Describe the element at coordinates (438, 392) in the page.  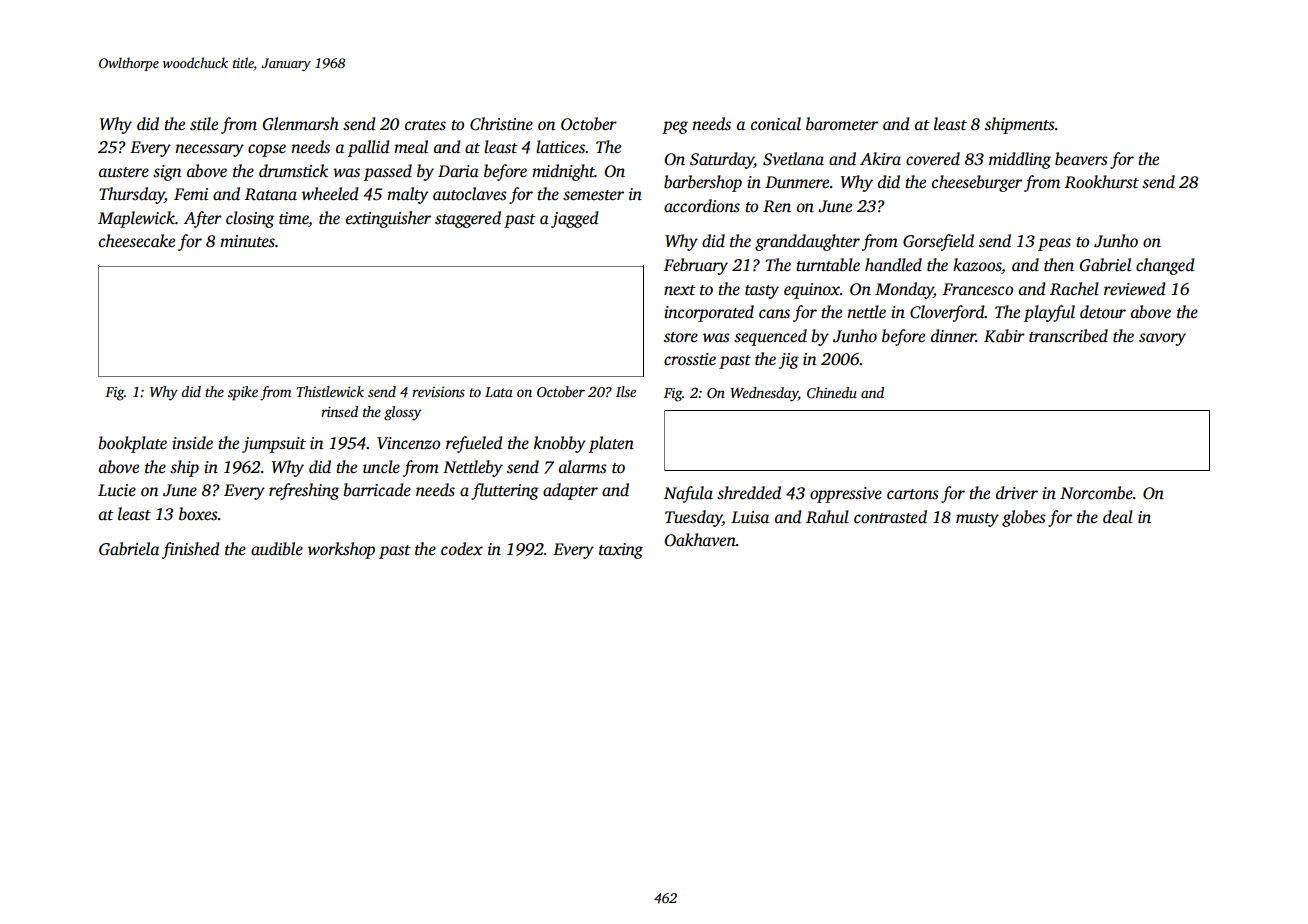
I see `revisions` at that location.
